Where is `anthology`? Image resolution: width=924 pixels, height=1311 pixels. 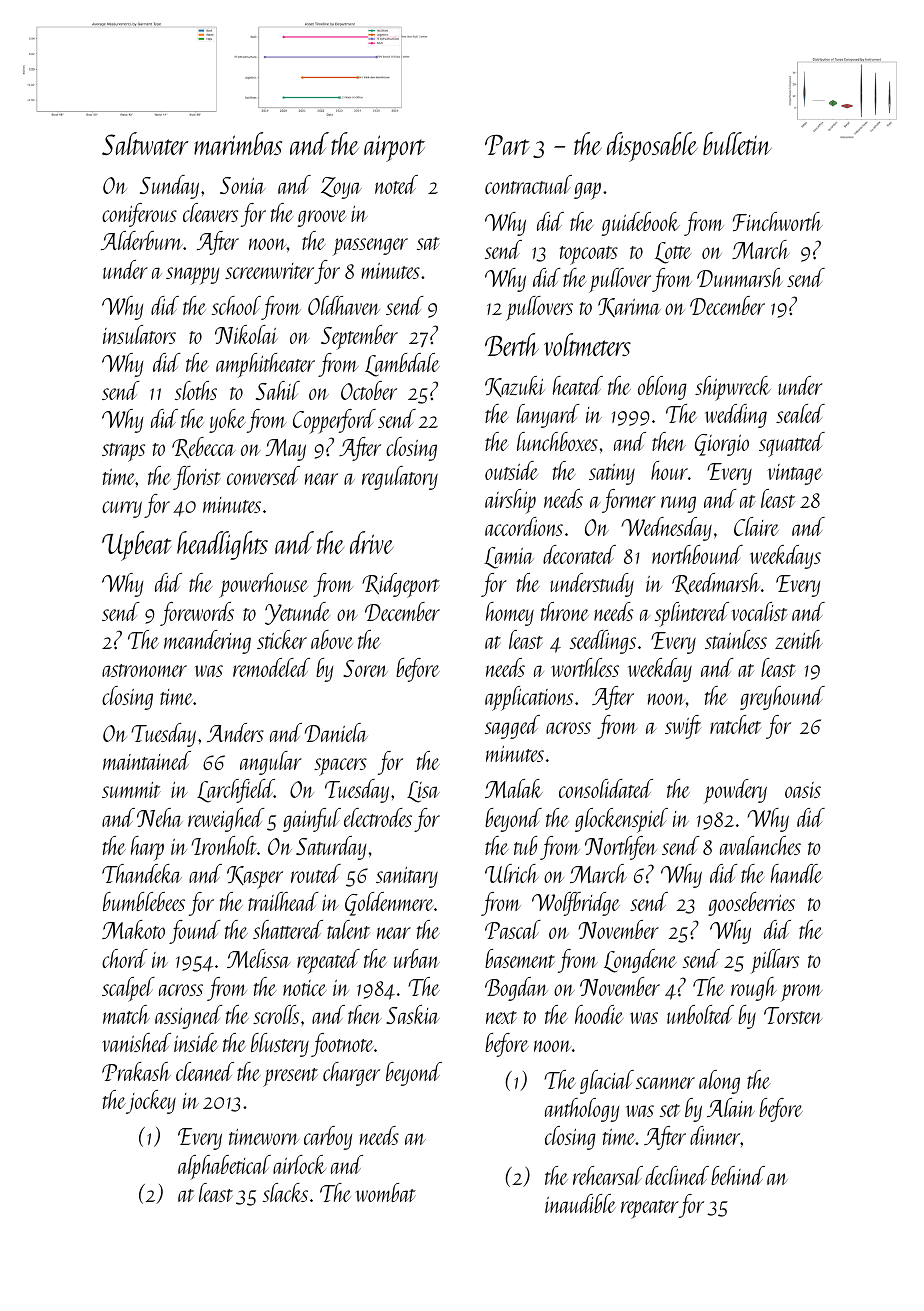
anthology is located at coordinates (582, 1110).
